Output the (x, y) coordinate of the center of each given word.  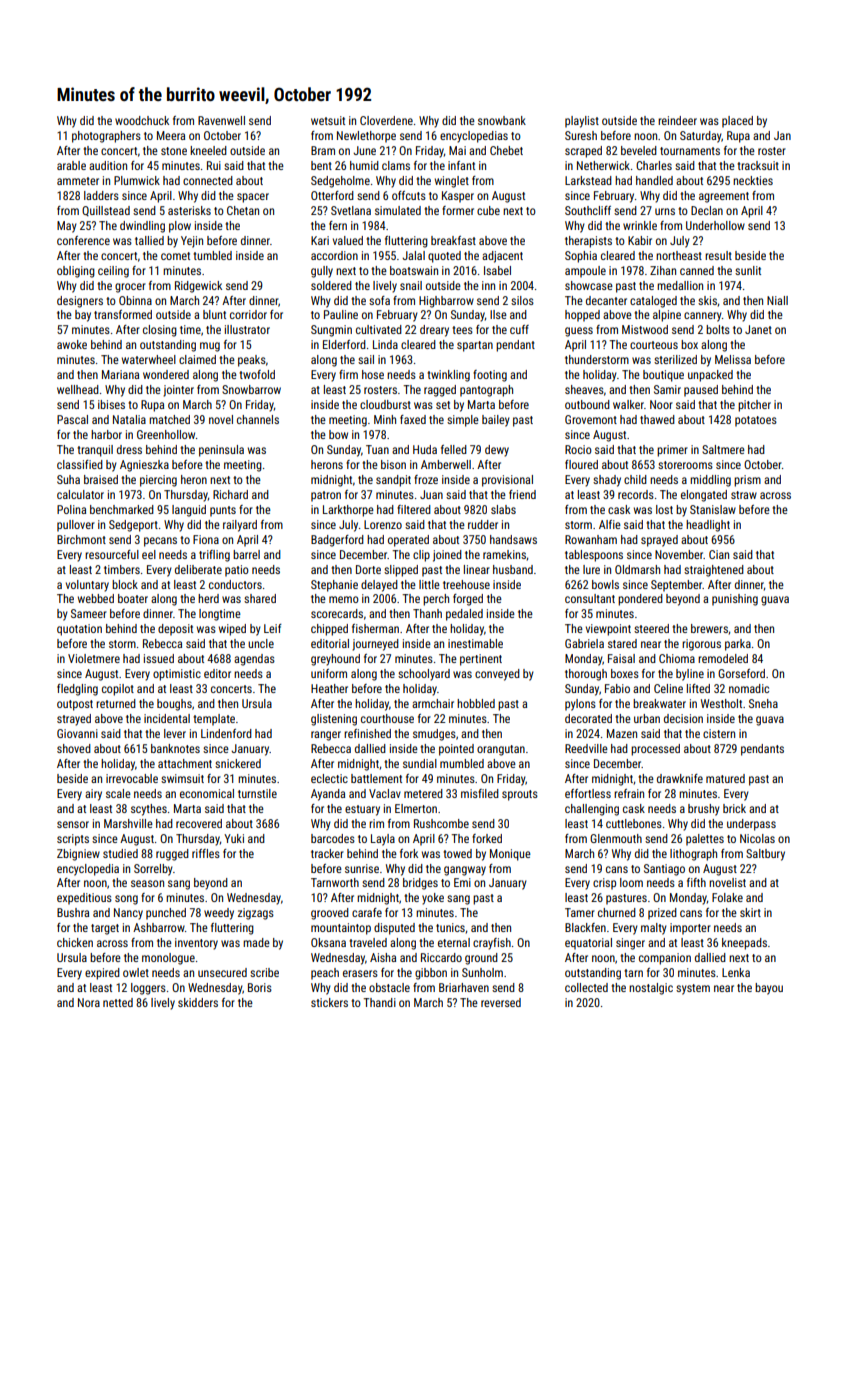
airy (93, 795)
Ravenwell (221, 120)
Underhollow (715, 225)
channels (258, 419)
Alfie (610, 524)
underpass (751, 825)
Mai (457, 150)
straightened (714, 571)
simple (463, 421)
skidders (198, 1002)
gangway (465, 871)
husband (513, 569)
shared (260, 598)
